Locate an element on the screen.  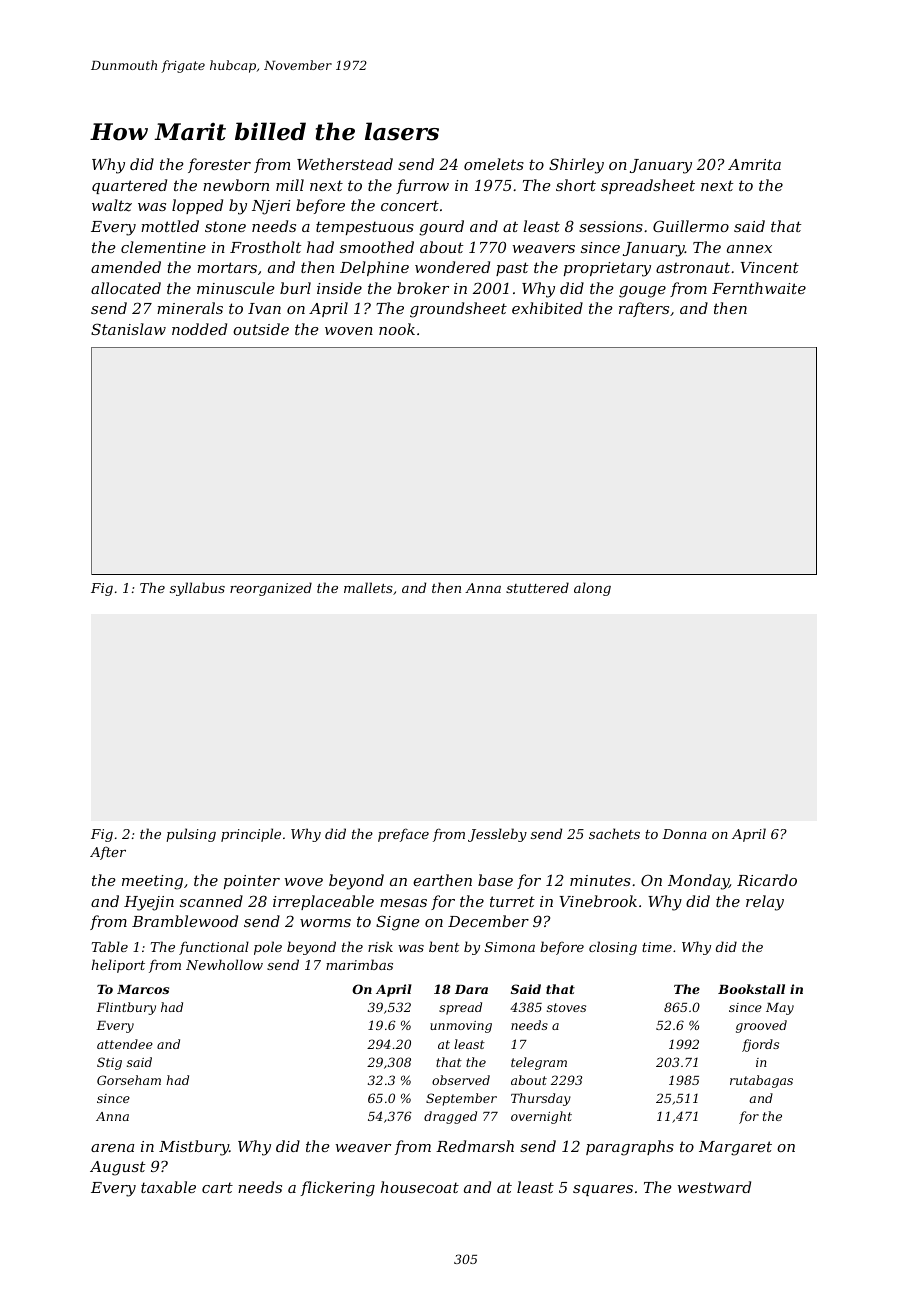
Wetherstead is located at coordinates (345, 164).
